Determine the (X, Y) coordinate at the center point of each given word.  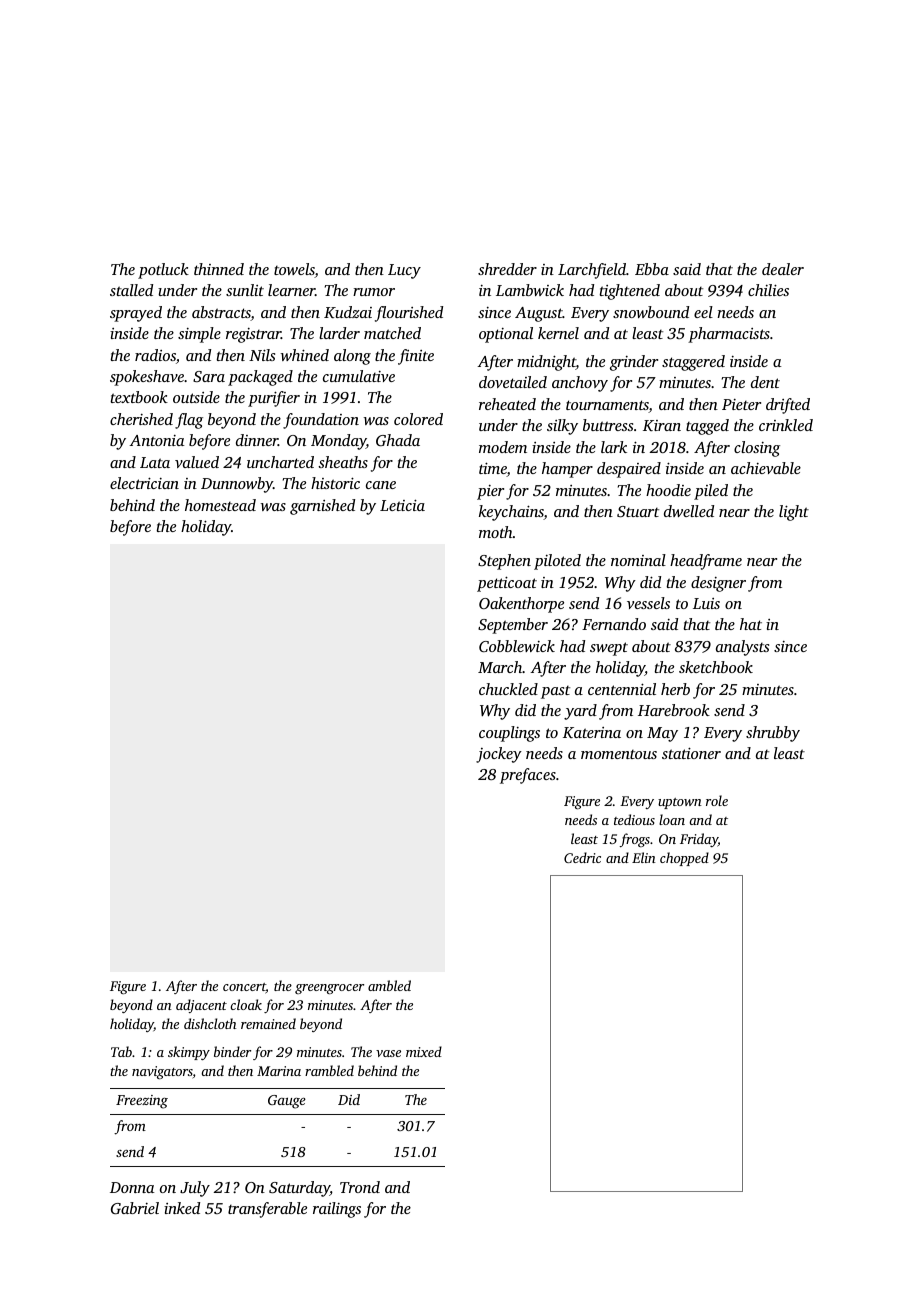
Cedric (582, 857)
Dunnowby (237, 485)
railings (337, 1210)
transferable (267, 1210)
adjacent (201, 1006)
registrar (253, 335)
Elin (644, 857)
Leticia (402, 505)
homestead (220, 505)
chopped (684, 859)
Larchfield (592, 271)
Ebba (652, 269)
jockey (499, 755)
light (794, 513)
